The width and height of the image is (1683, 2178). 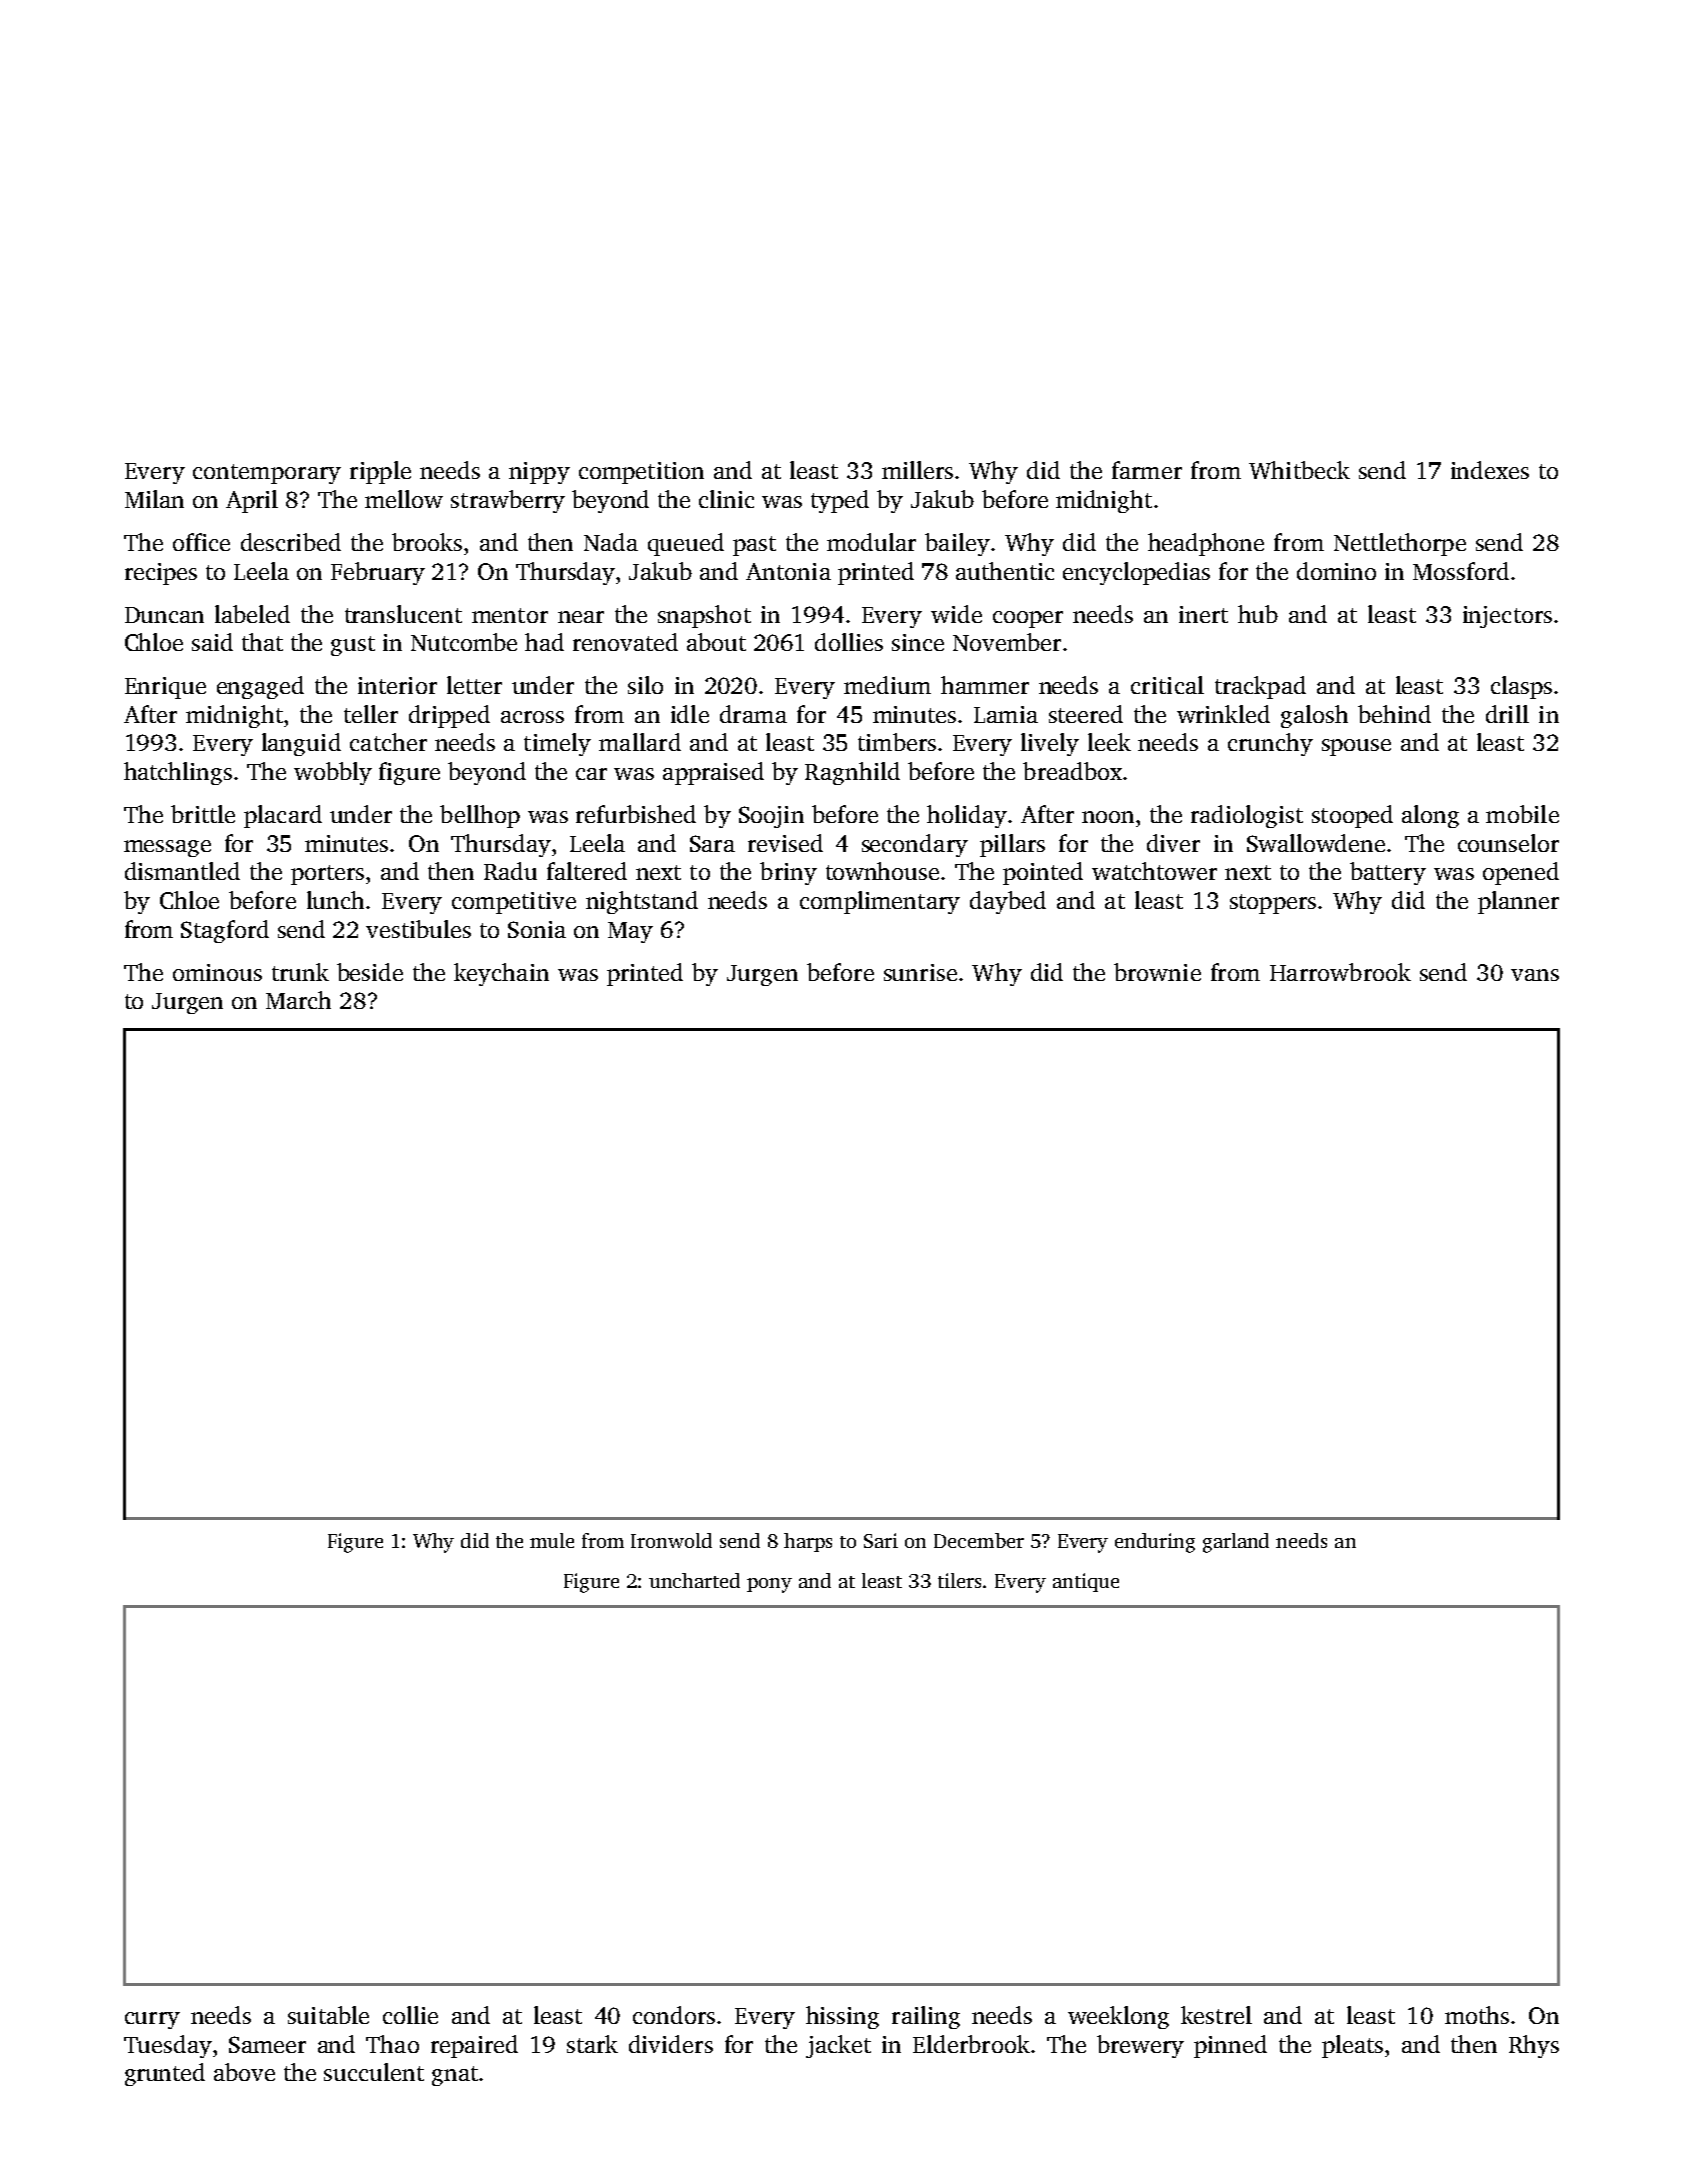 I want to click on Harrowbrook, so click(x=1340, y=972).
